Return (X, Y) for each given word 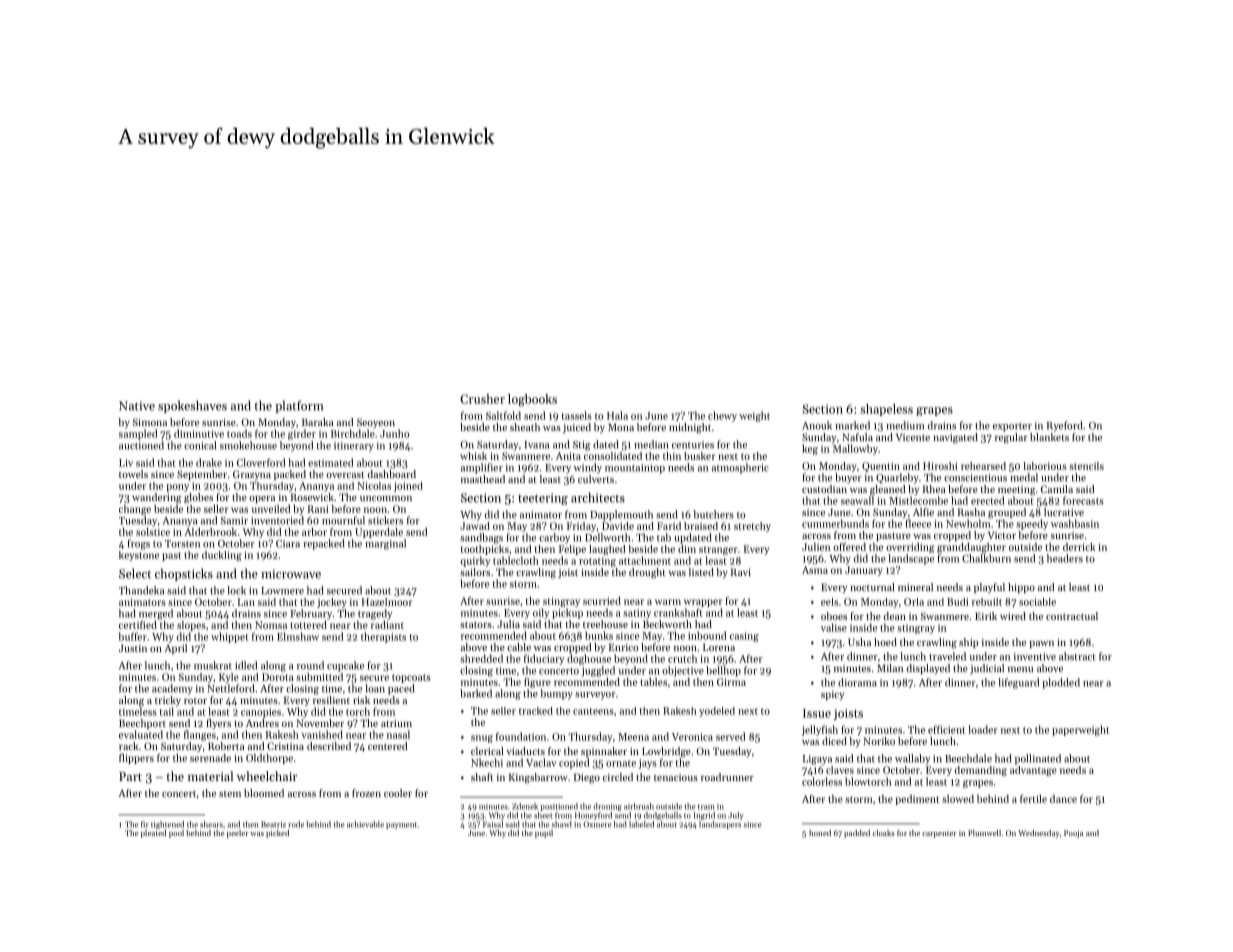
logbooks (532, 400)
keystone (139, 556)
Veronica (692, 737)
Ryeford (1065, 426)
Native (137, 406)
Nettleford (231, 688)
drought (647, 573)
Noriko (879, 741)
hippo (1021, 588)
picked (277, 834)
